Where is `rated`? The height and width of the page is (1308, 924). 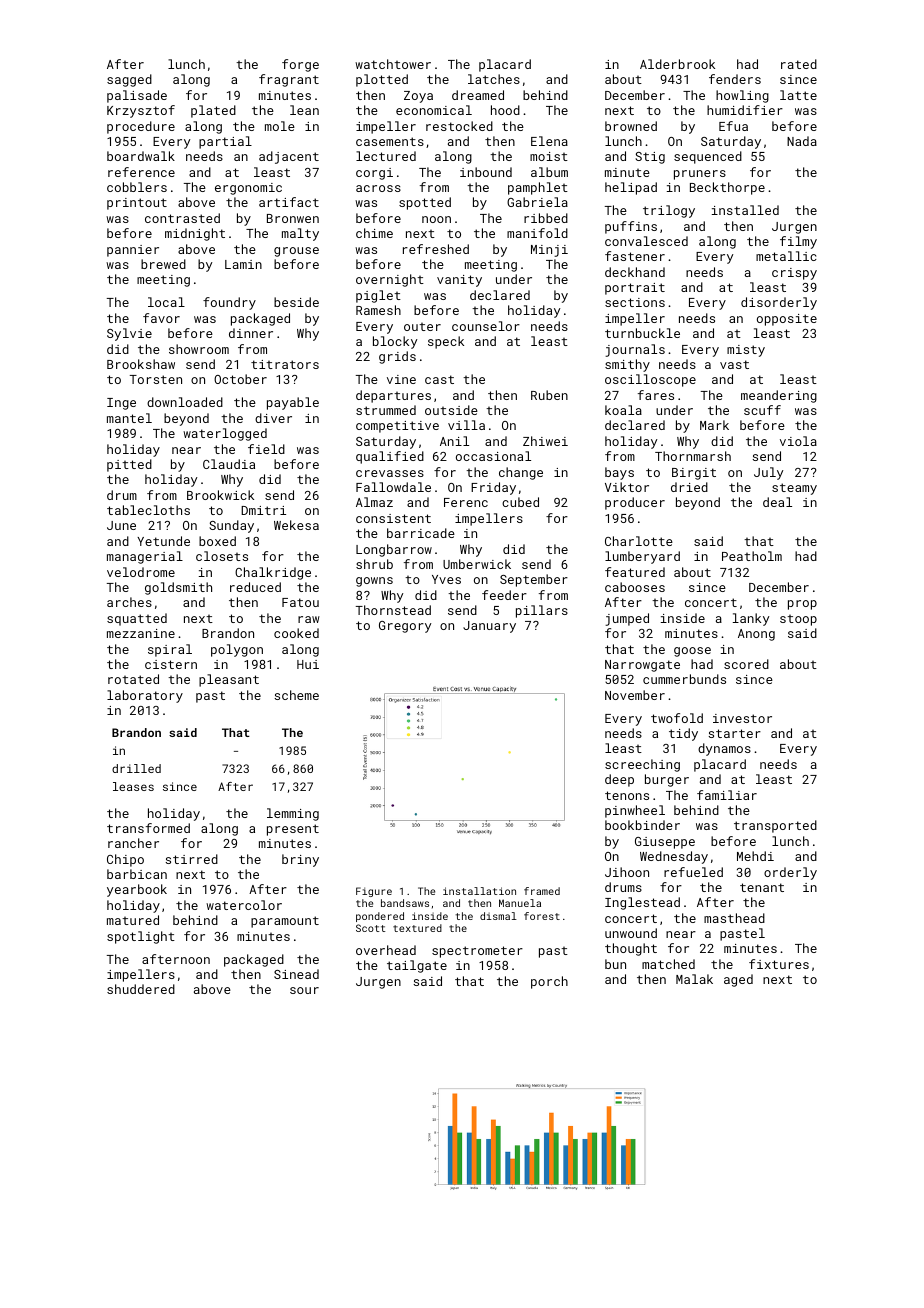
rated is located at coordinates (799, 64).
